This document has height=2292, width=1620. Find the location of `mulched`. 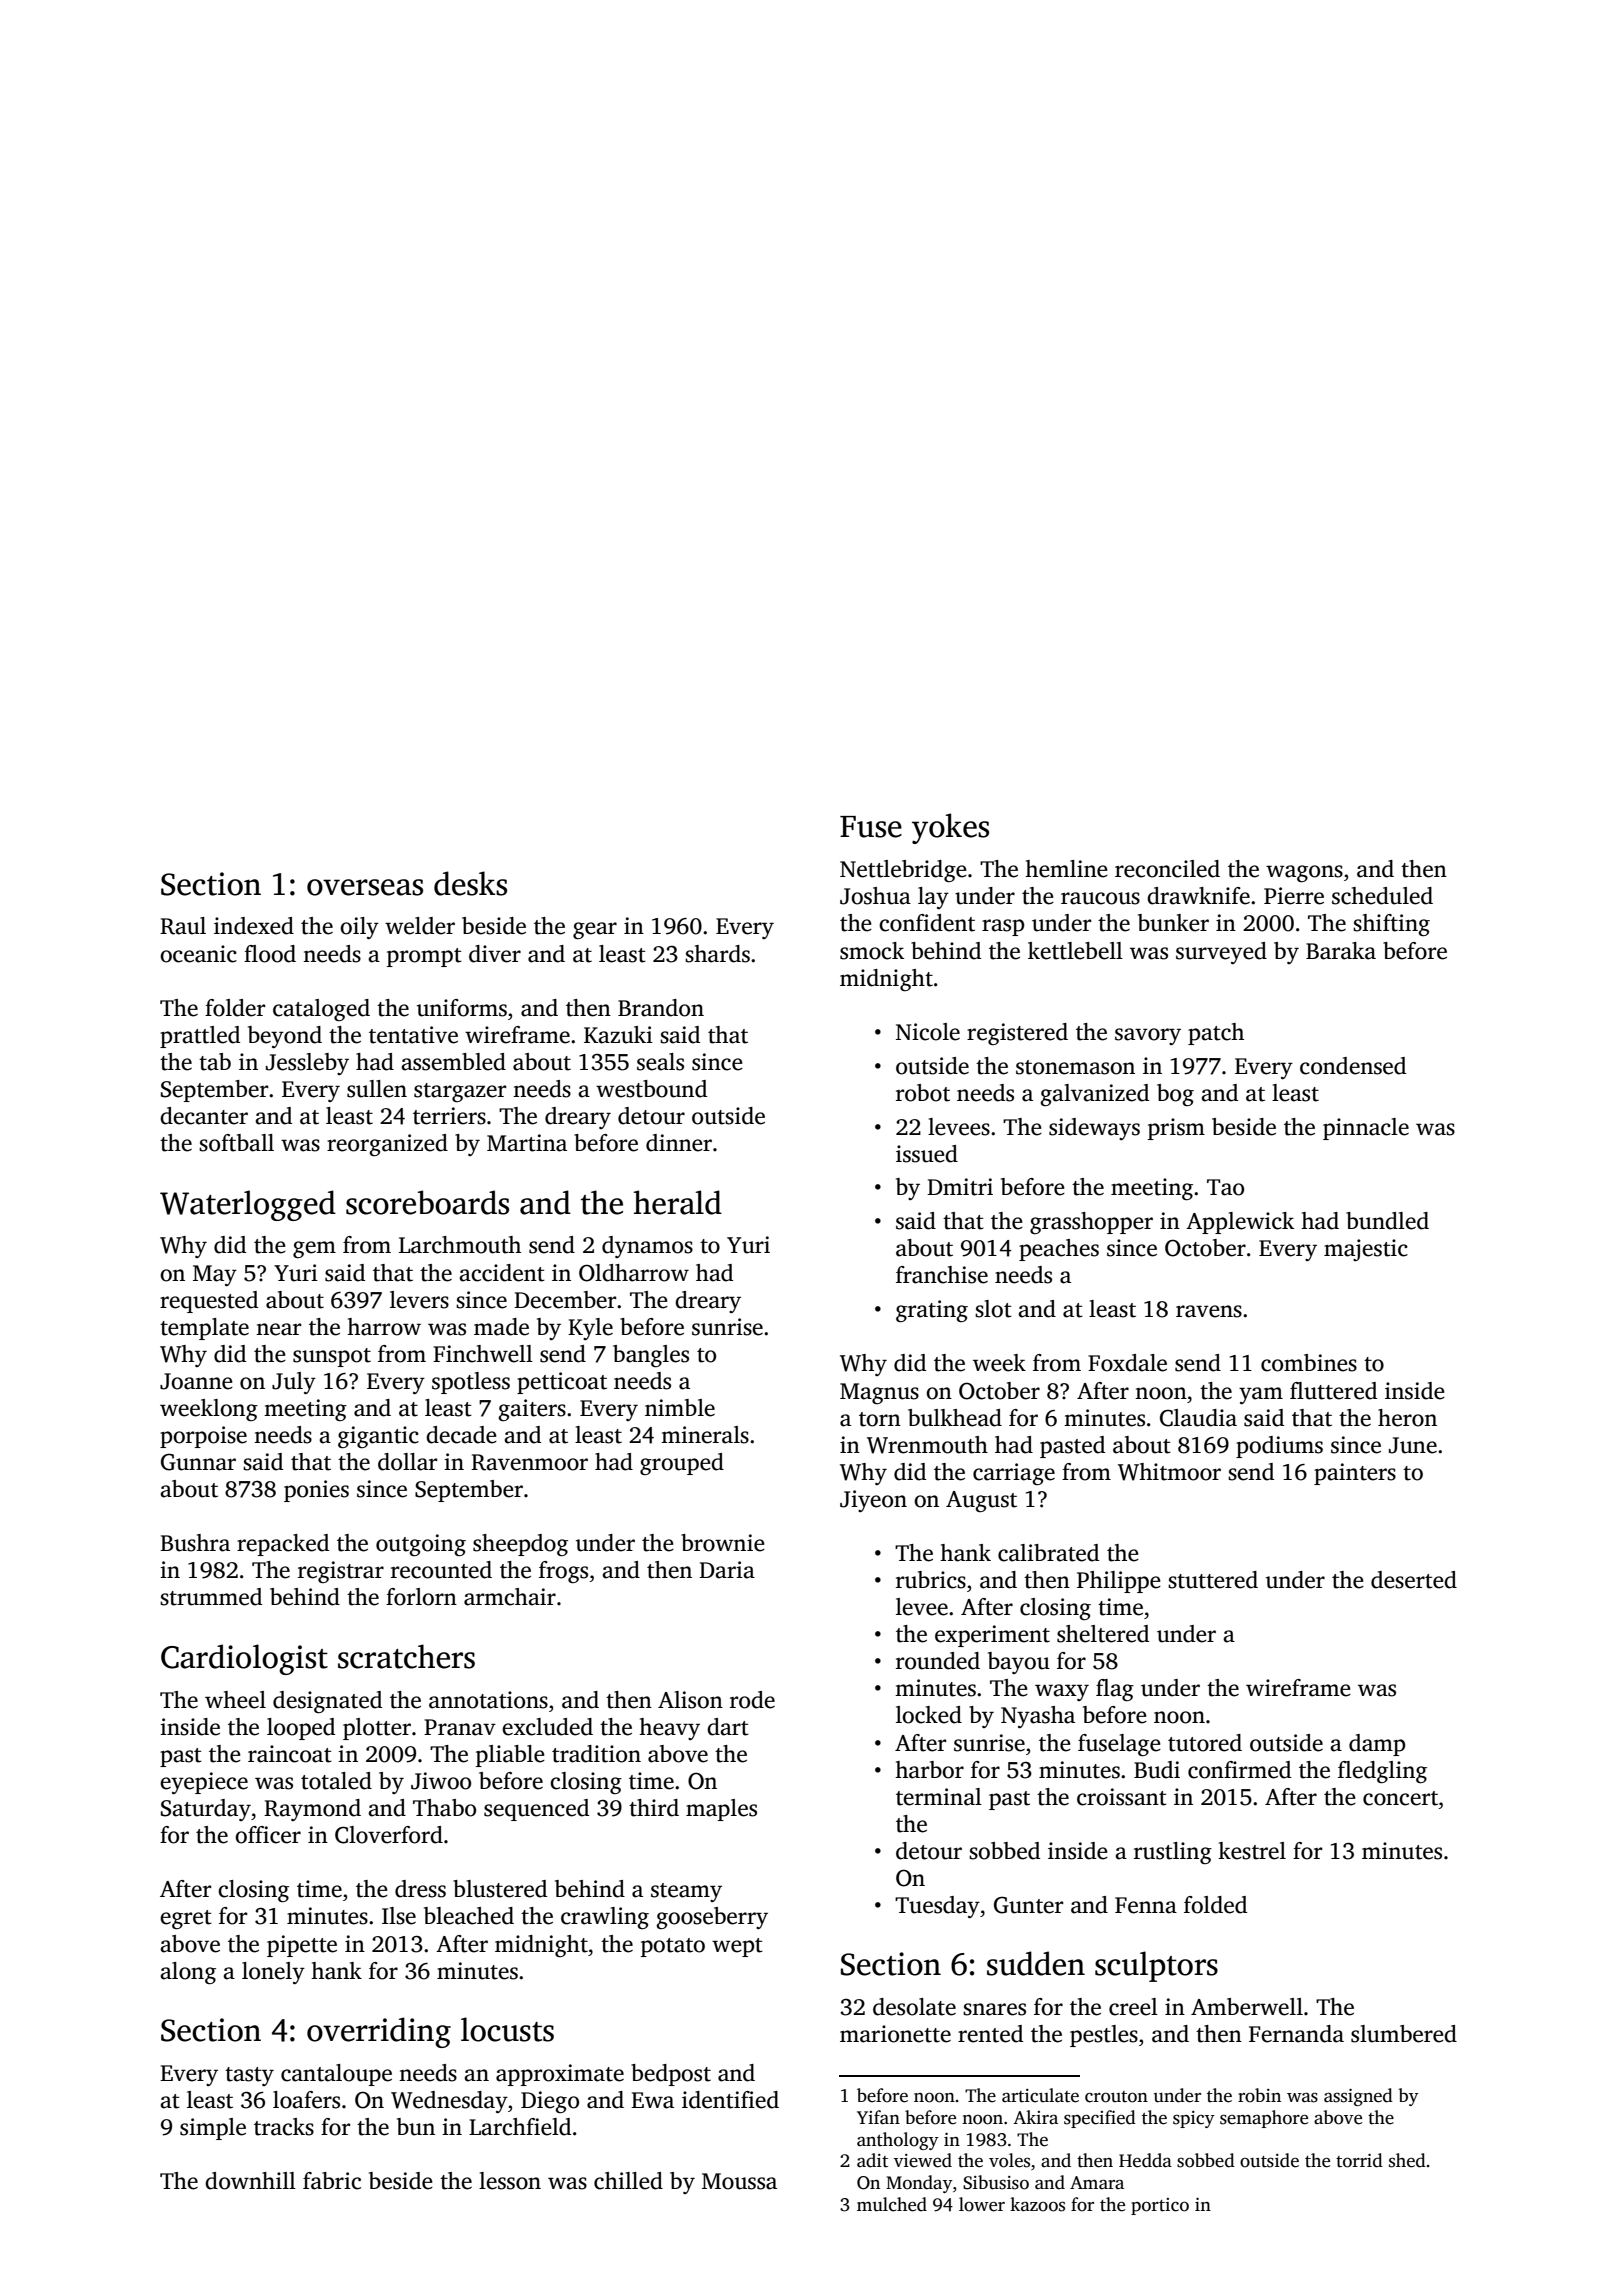

mulched is located at coordinates (892, 2204).
